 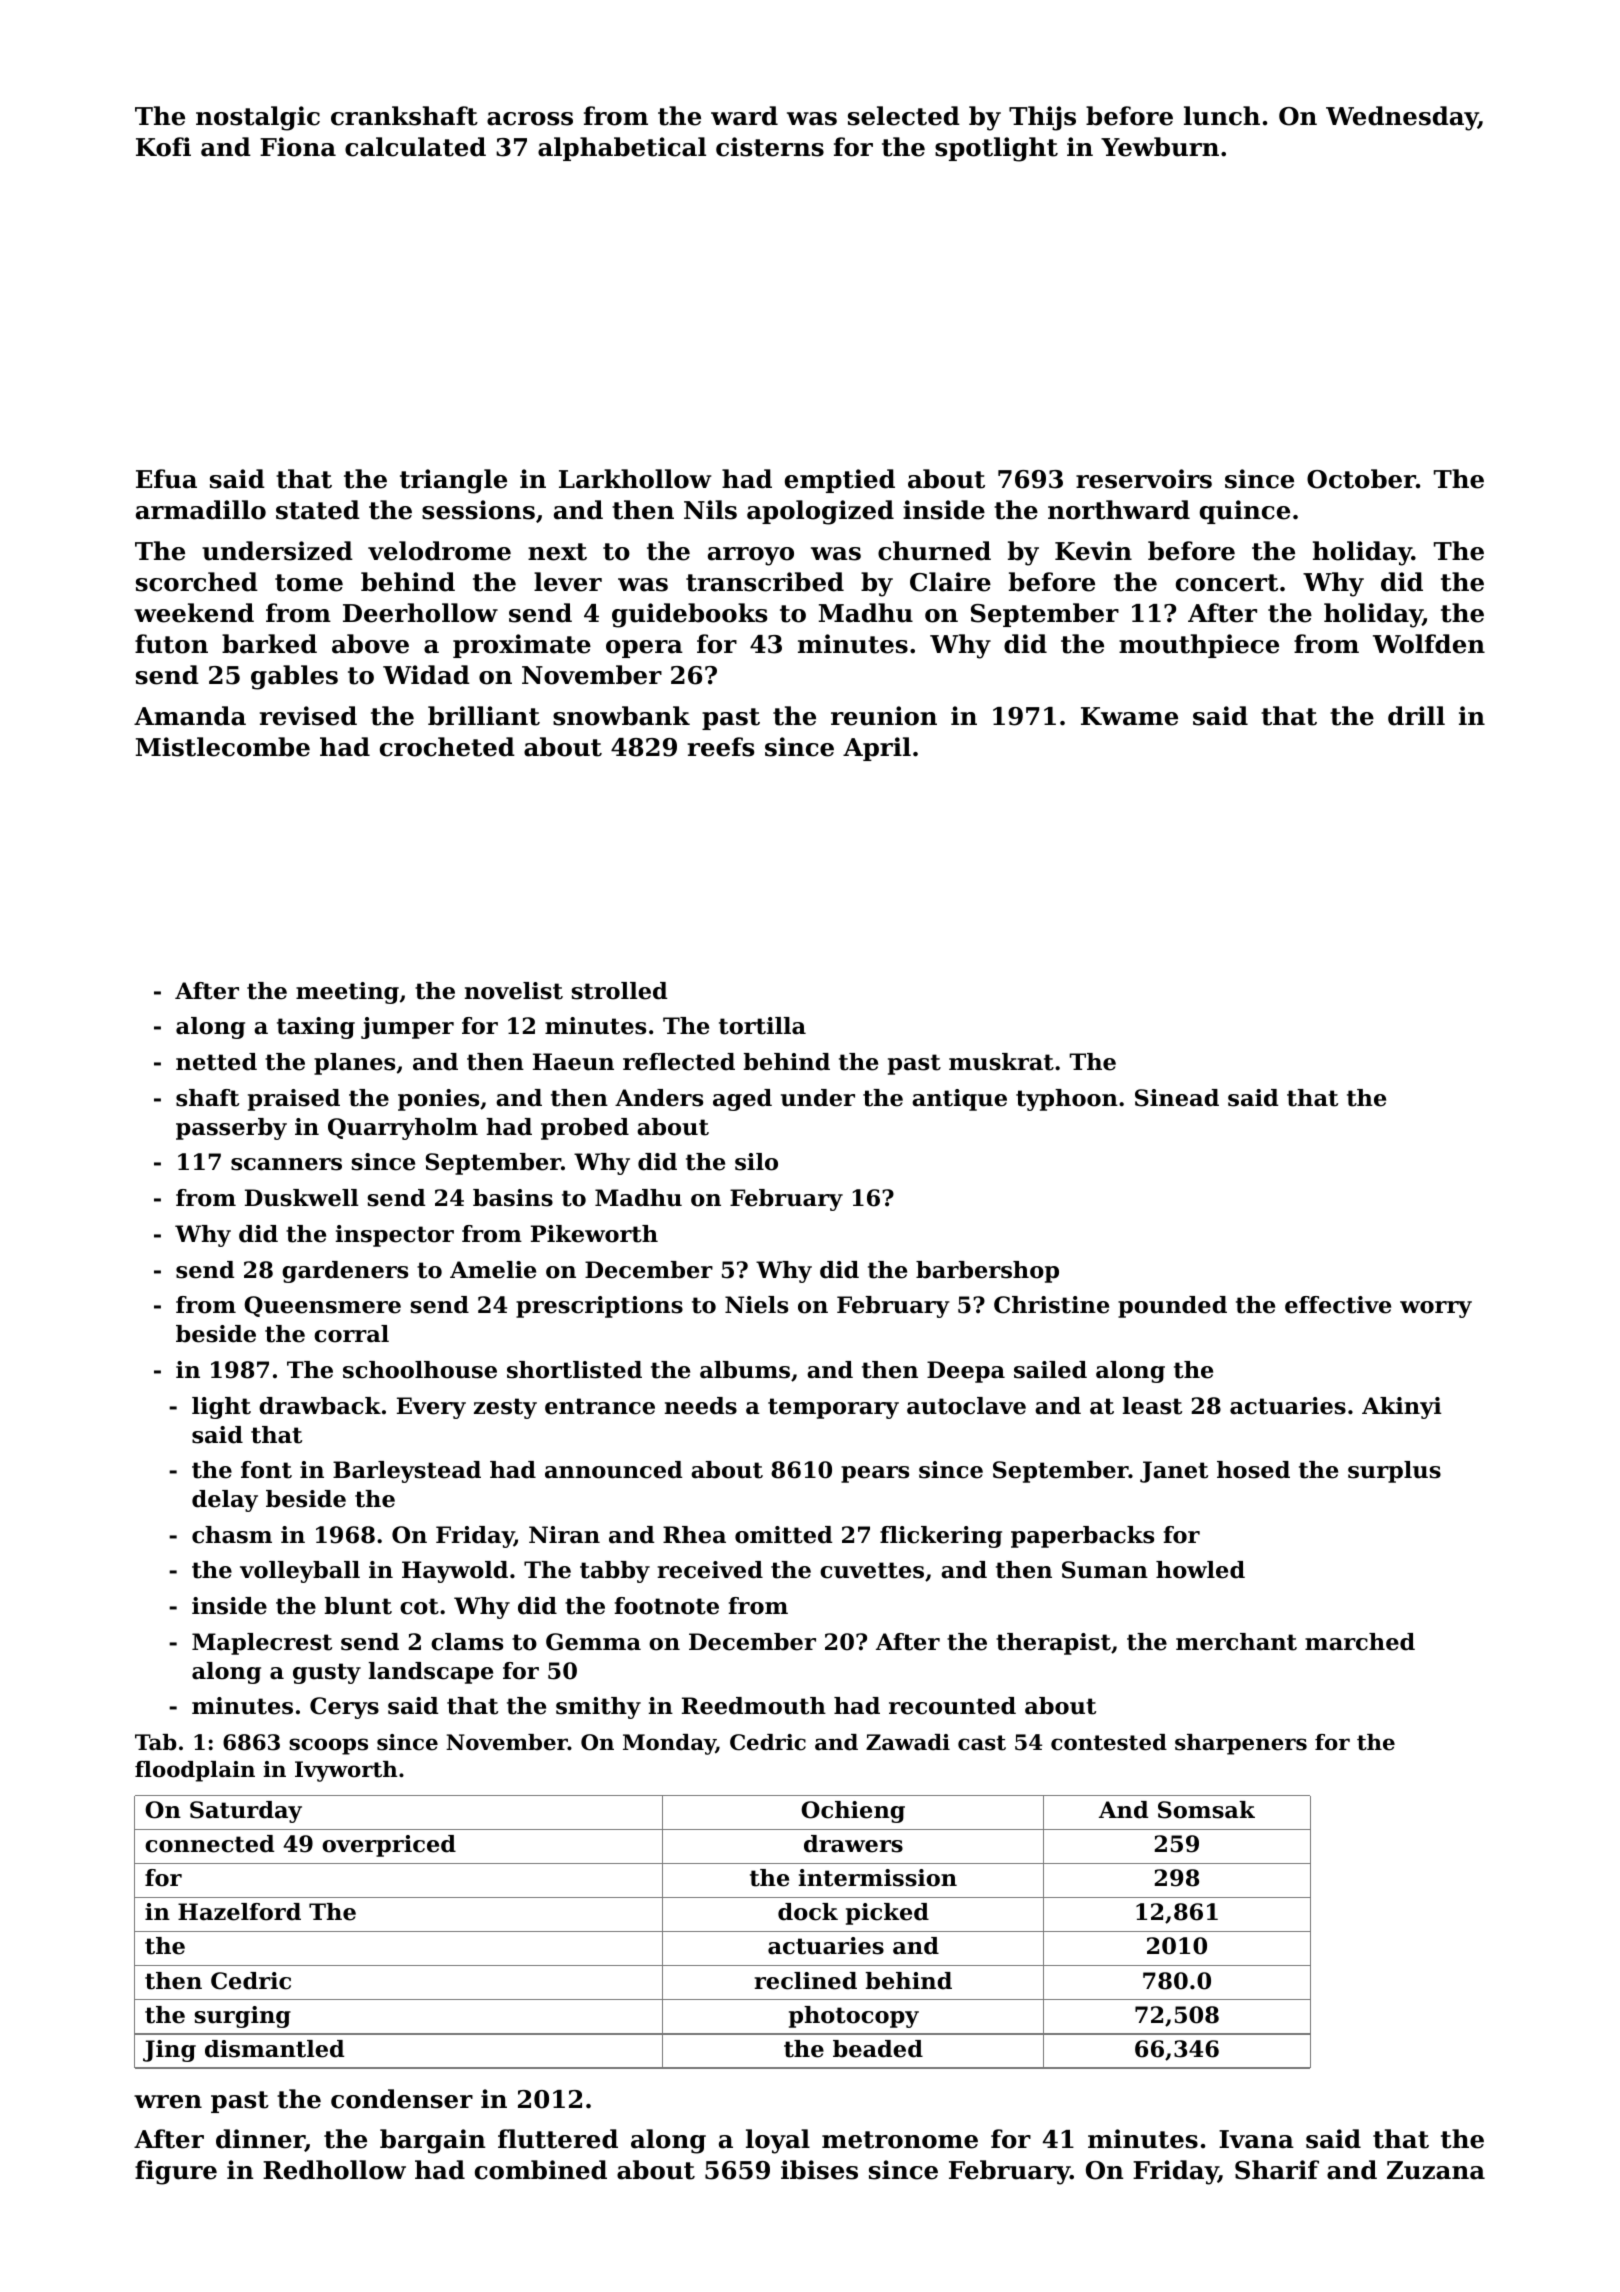 What do you see at coordinates (959, 1100) in the screenshot?
I see `antique` at bounding box center [959, 1100].
